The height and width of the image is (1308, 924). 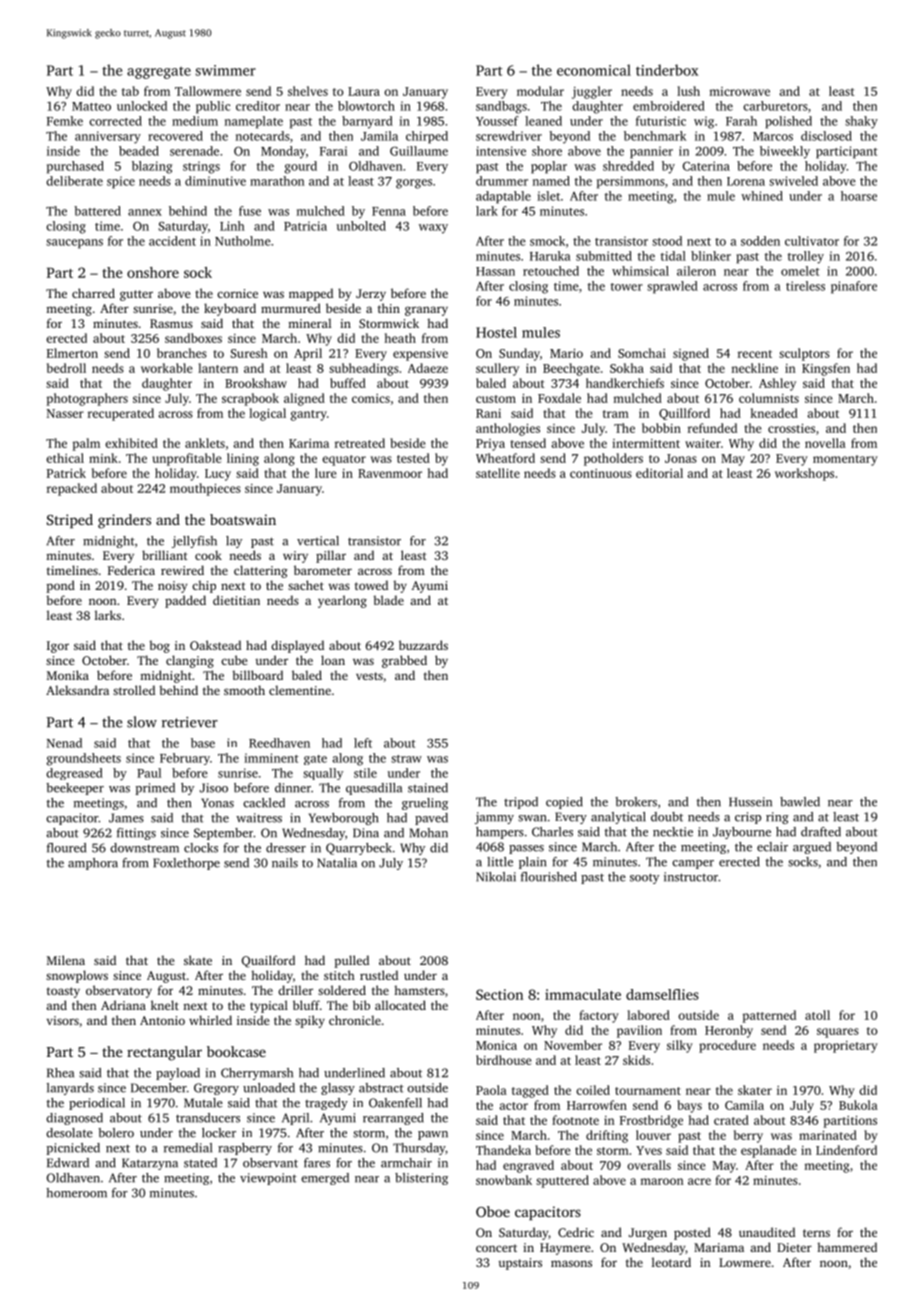 I want to click on paved, so click(x=431, y=819).
